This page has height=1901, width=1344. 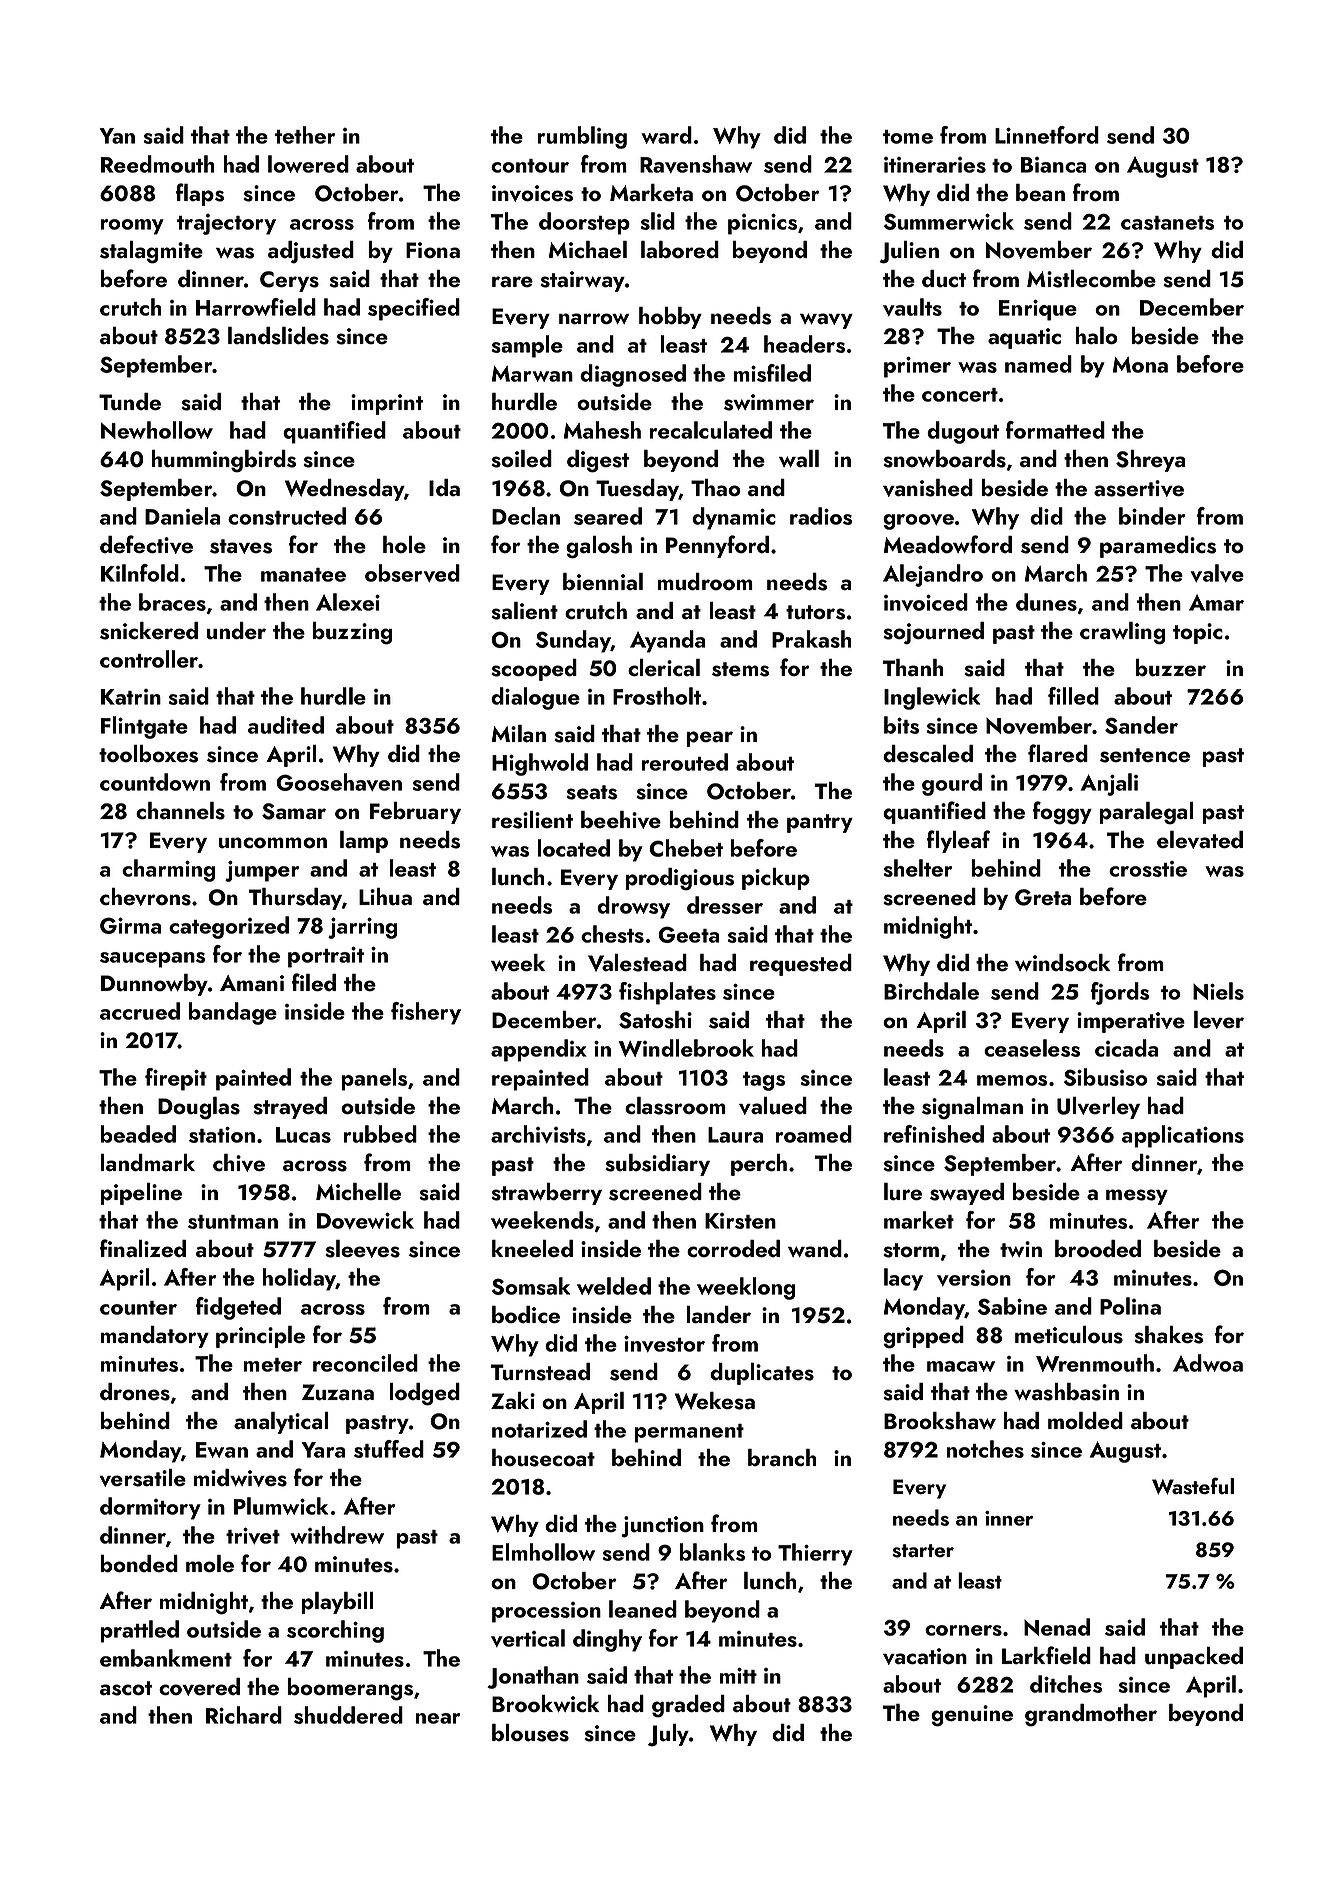 What do you see at coordinates (172, 602) in the page?
I see `braces` at bounding box center [172, 602].
